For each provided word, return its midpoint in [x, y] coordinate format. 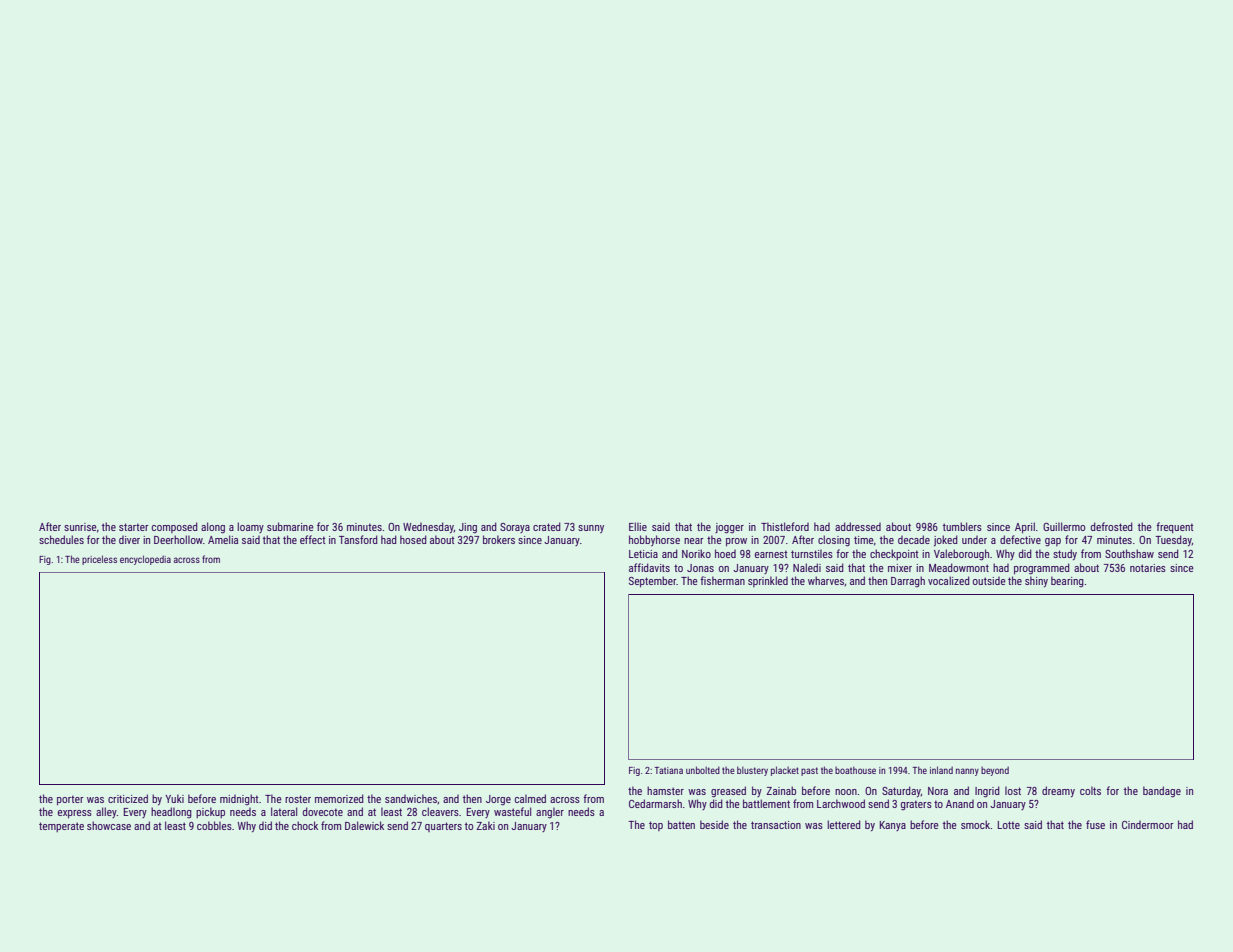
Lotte [1009, 825]
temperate [61, 827]
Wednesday [428, 527]
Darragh [908, 581]
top [656, 826]
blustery [752, 771]
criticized [128, 798]
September [653, 581]
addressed [858, 526]
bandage [1162, 792]
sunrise [80, 527]
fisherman [722, 580]
